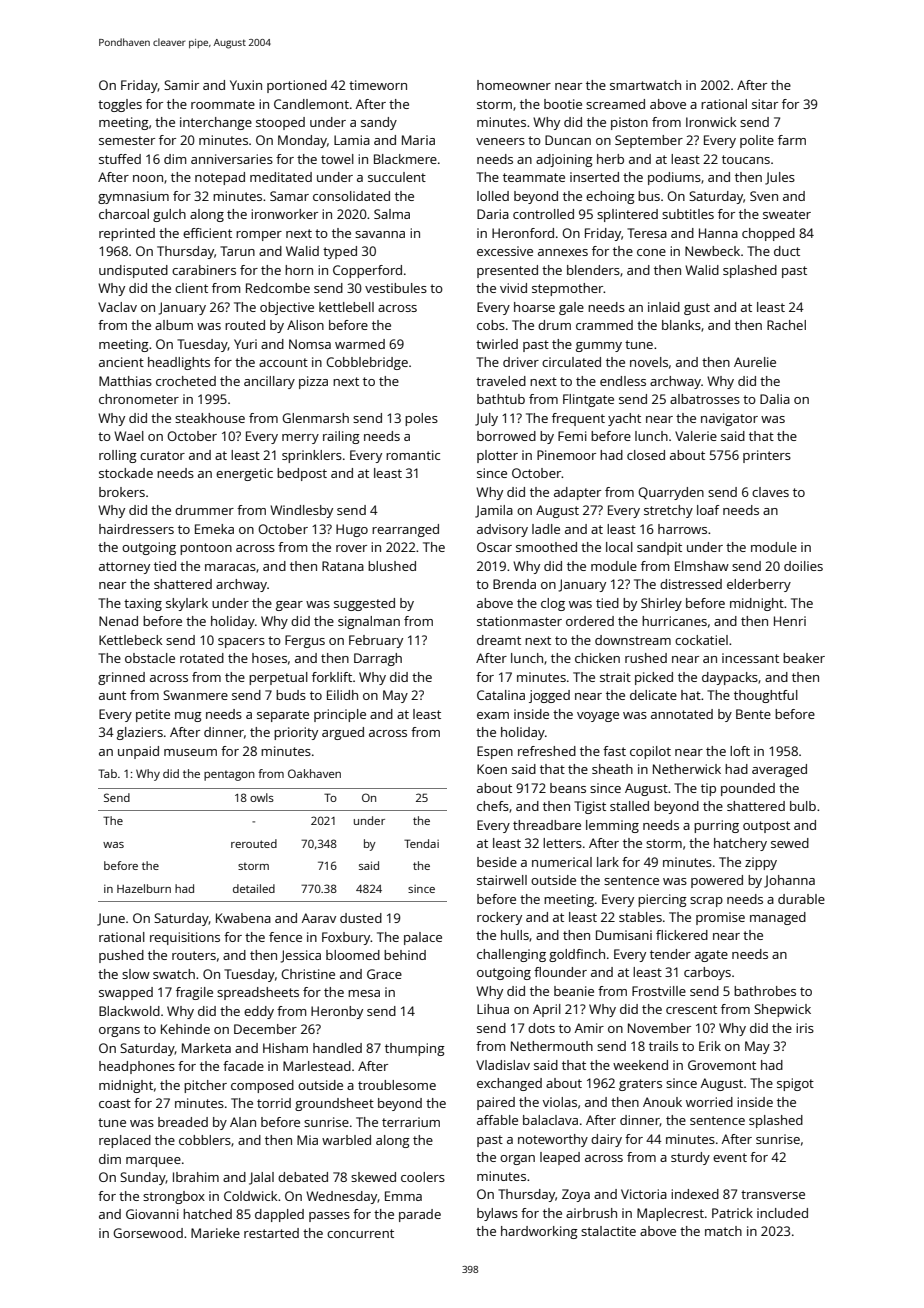 The width and height of the screenshot is (924, 1308). Describe the element at coordinates (746, 159) in the screenshot. I see `toucans` at that location.
